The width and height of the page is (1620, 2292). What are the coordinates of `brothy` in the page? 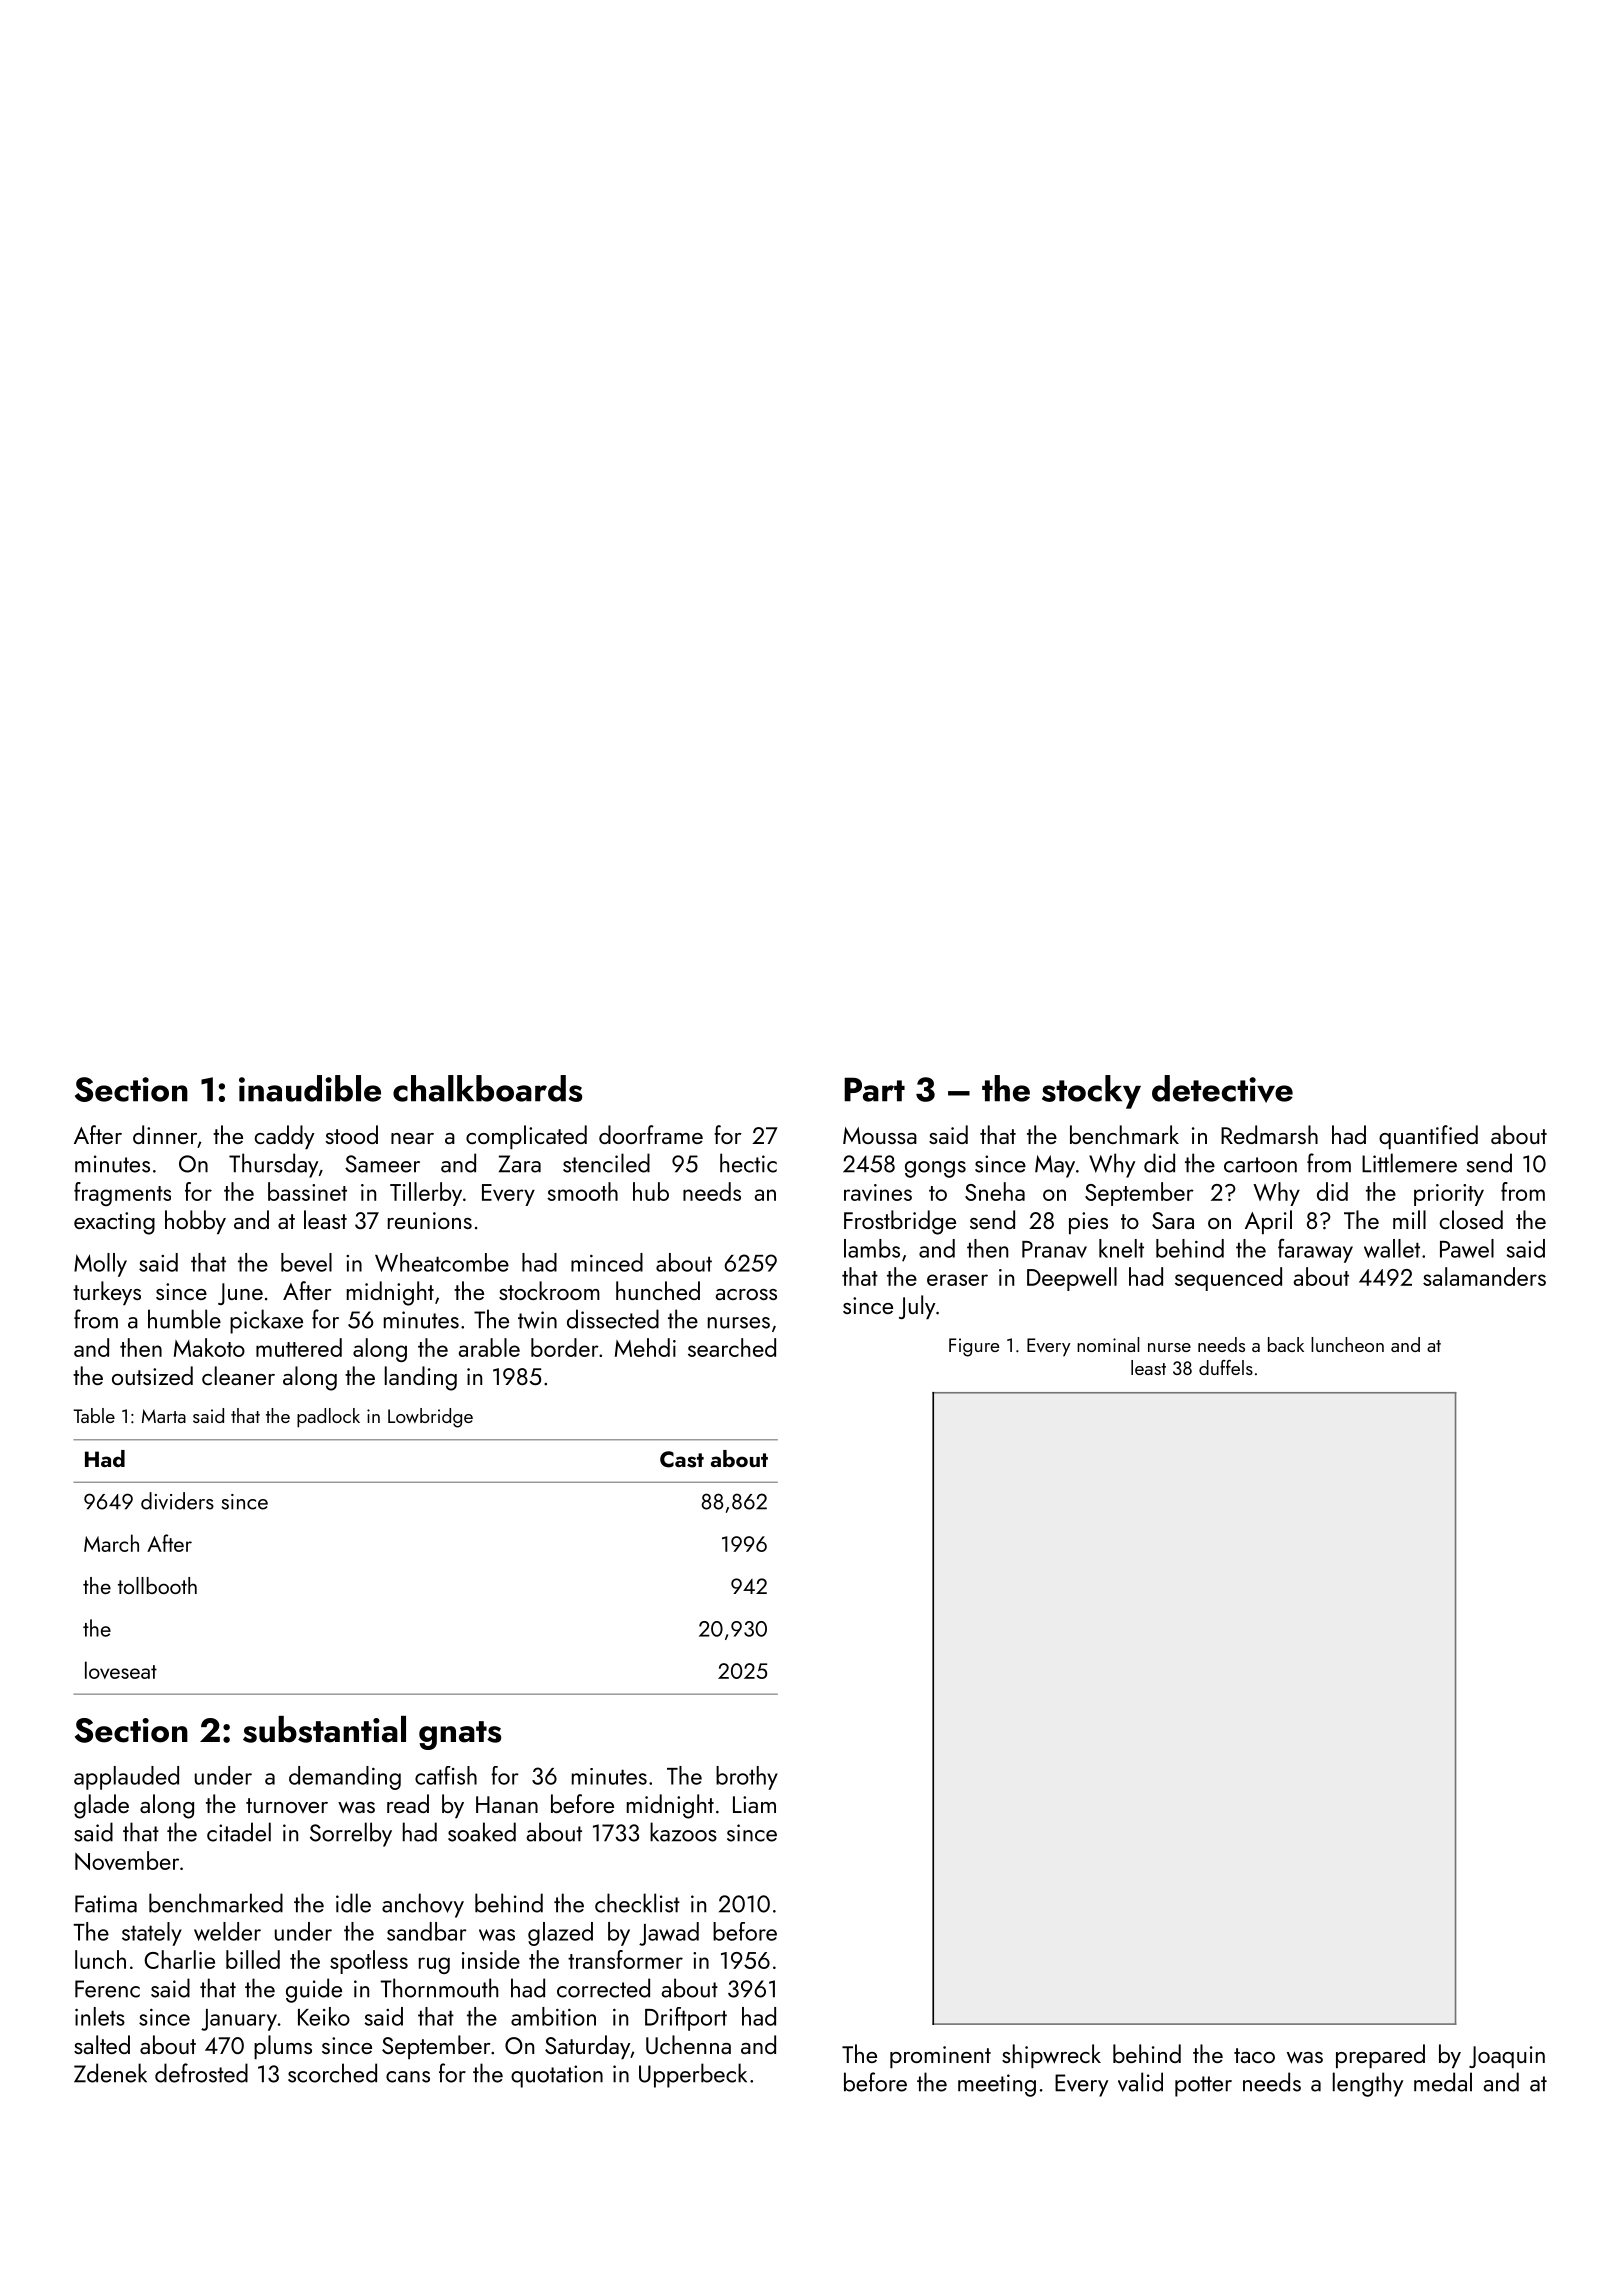 It's located at (747, 1778).
